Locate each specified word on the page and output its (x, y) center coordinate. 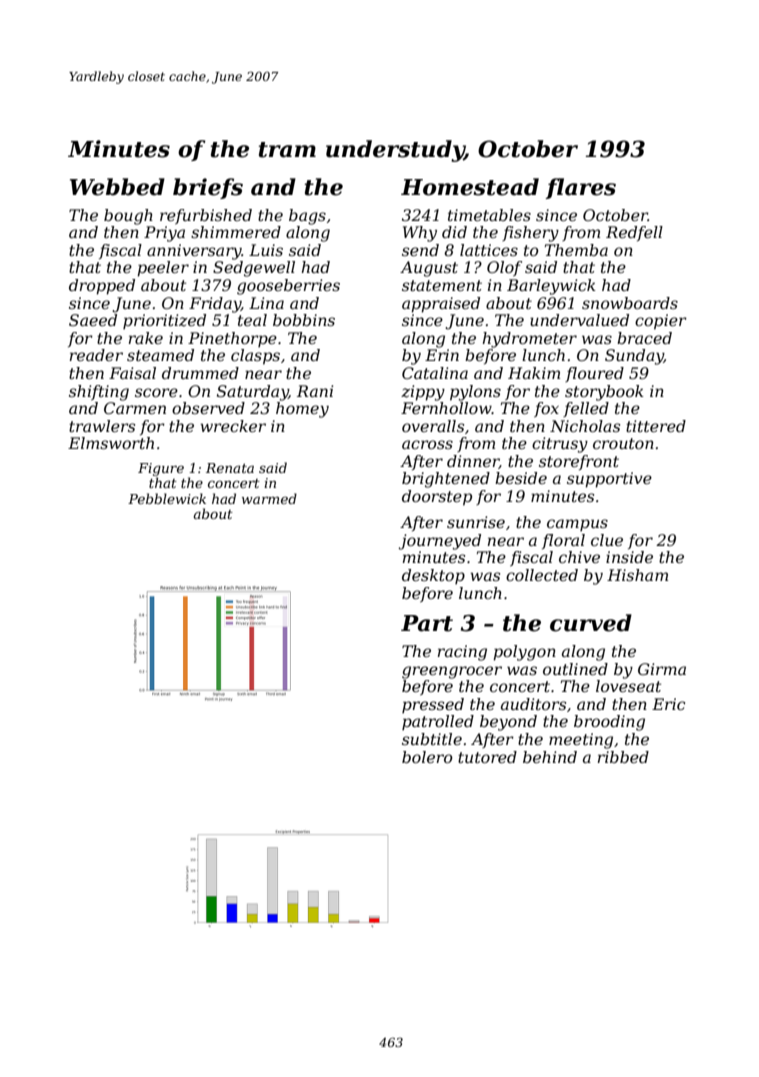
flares (581, 188)
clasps (255, 357)
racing (462, 653)
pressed (433, 706)
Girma (662, 669)
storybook (604, 393)
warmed (269, 498)
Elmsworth (111, 443)
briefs (208, 188)
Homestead (470, 187)
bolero (427, 757)
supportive (609, 480)
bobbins (304, 320)
